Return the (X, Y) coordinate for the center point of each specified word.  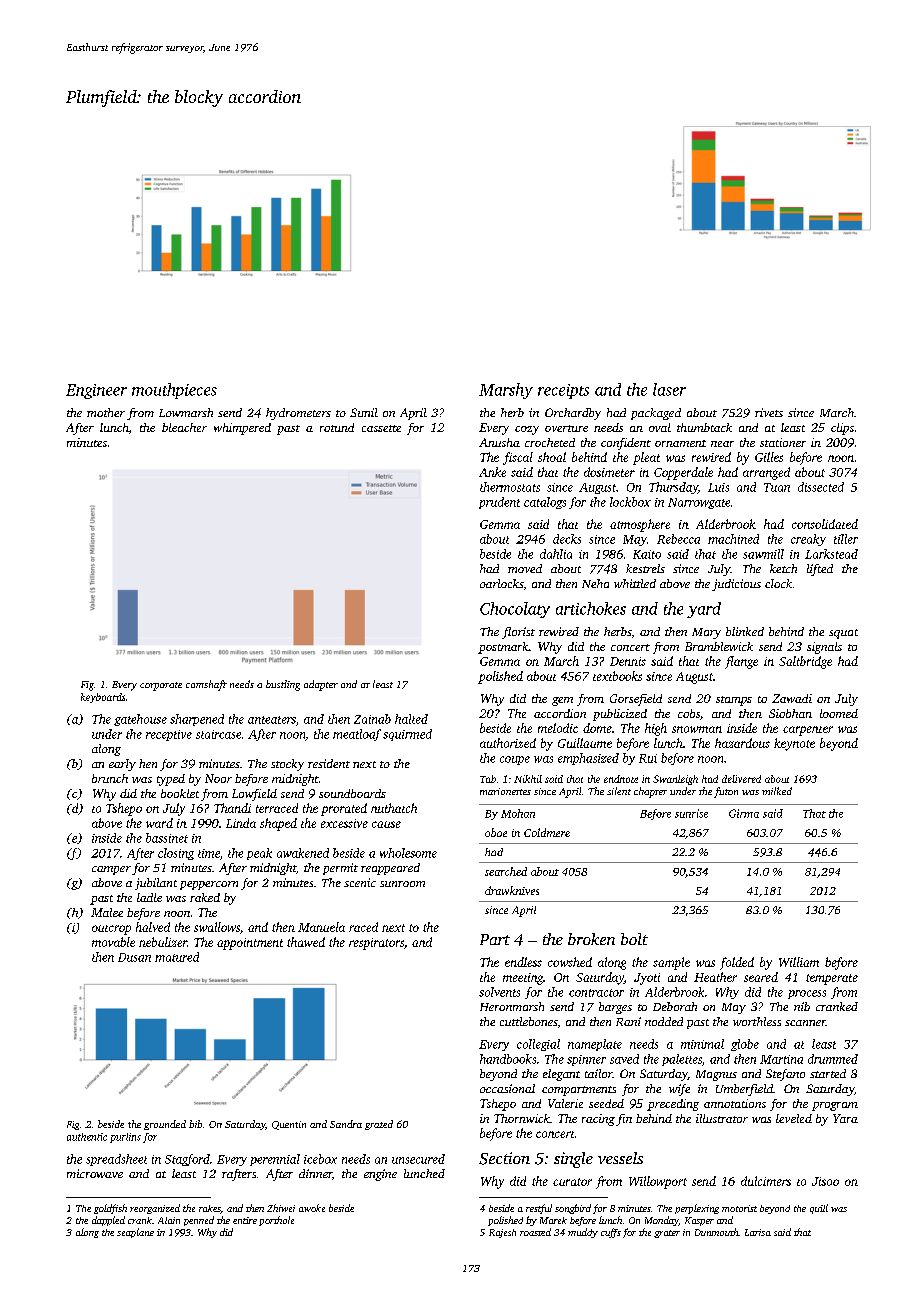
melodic (558, 728)
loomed (839, 713)
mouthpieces (174, 391)
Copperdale (683, 473)
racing (598, 1120)
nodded (664, 1021)
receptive (169, 735)
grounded (165, 1125)
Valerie (565, 1103)
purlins (125, 1138)
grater (667, 1234)
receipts (563, 391)
